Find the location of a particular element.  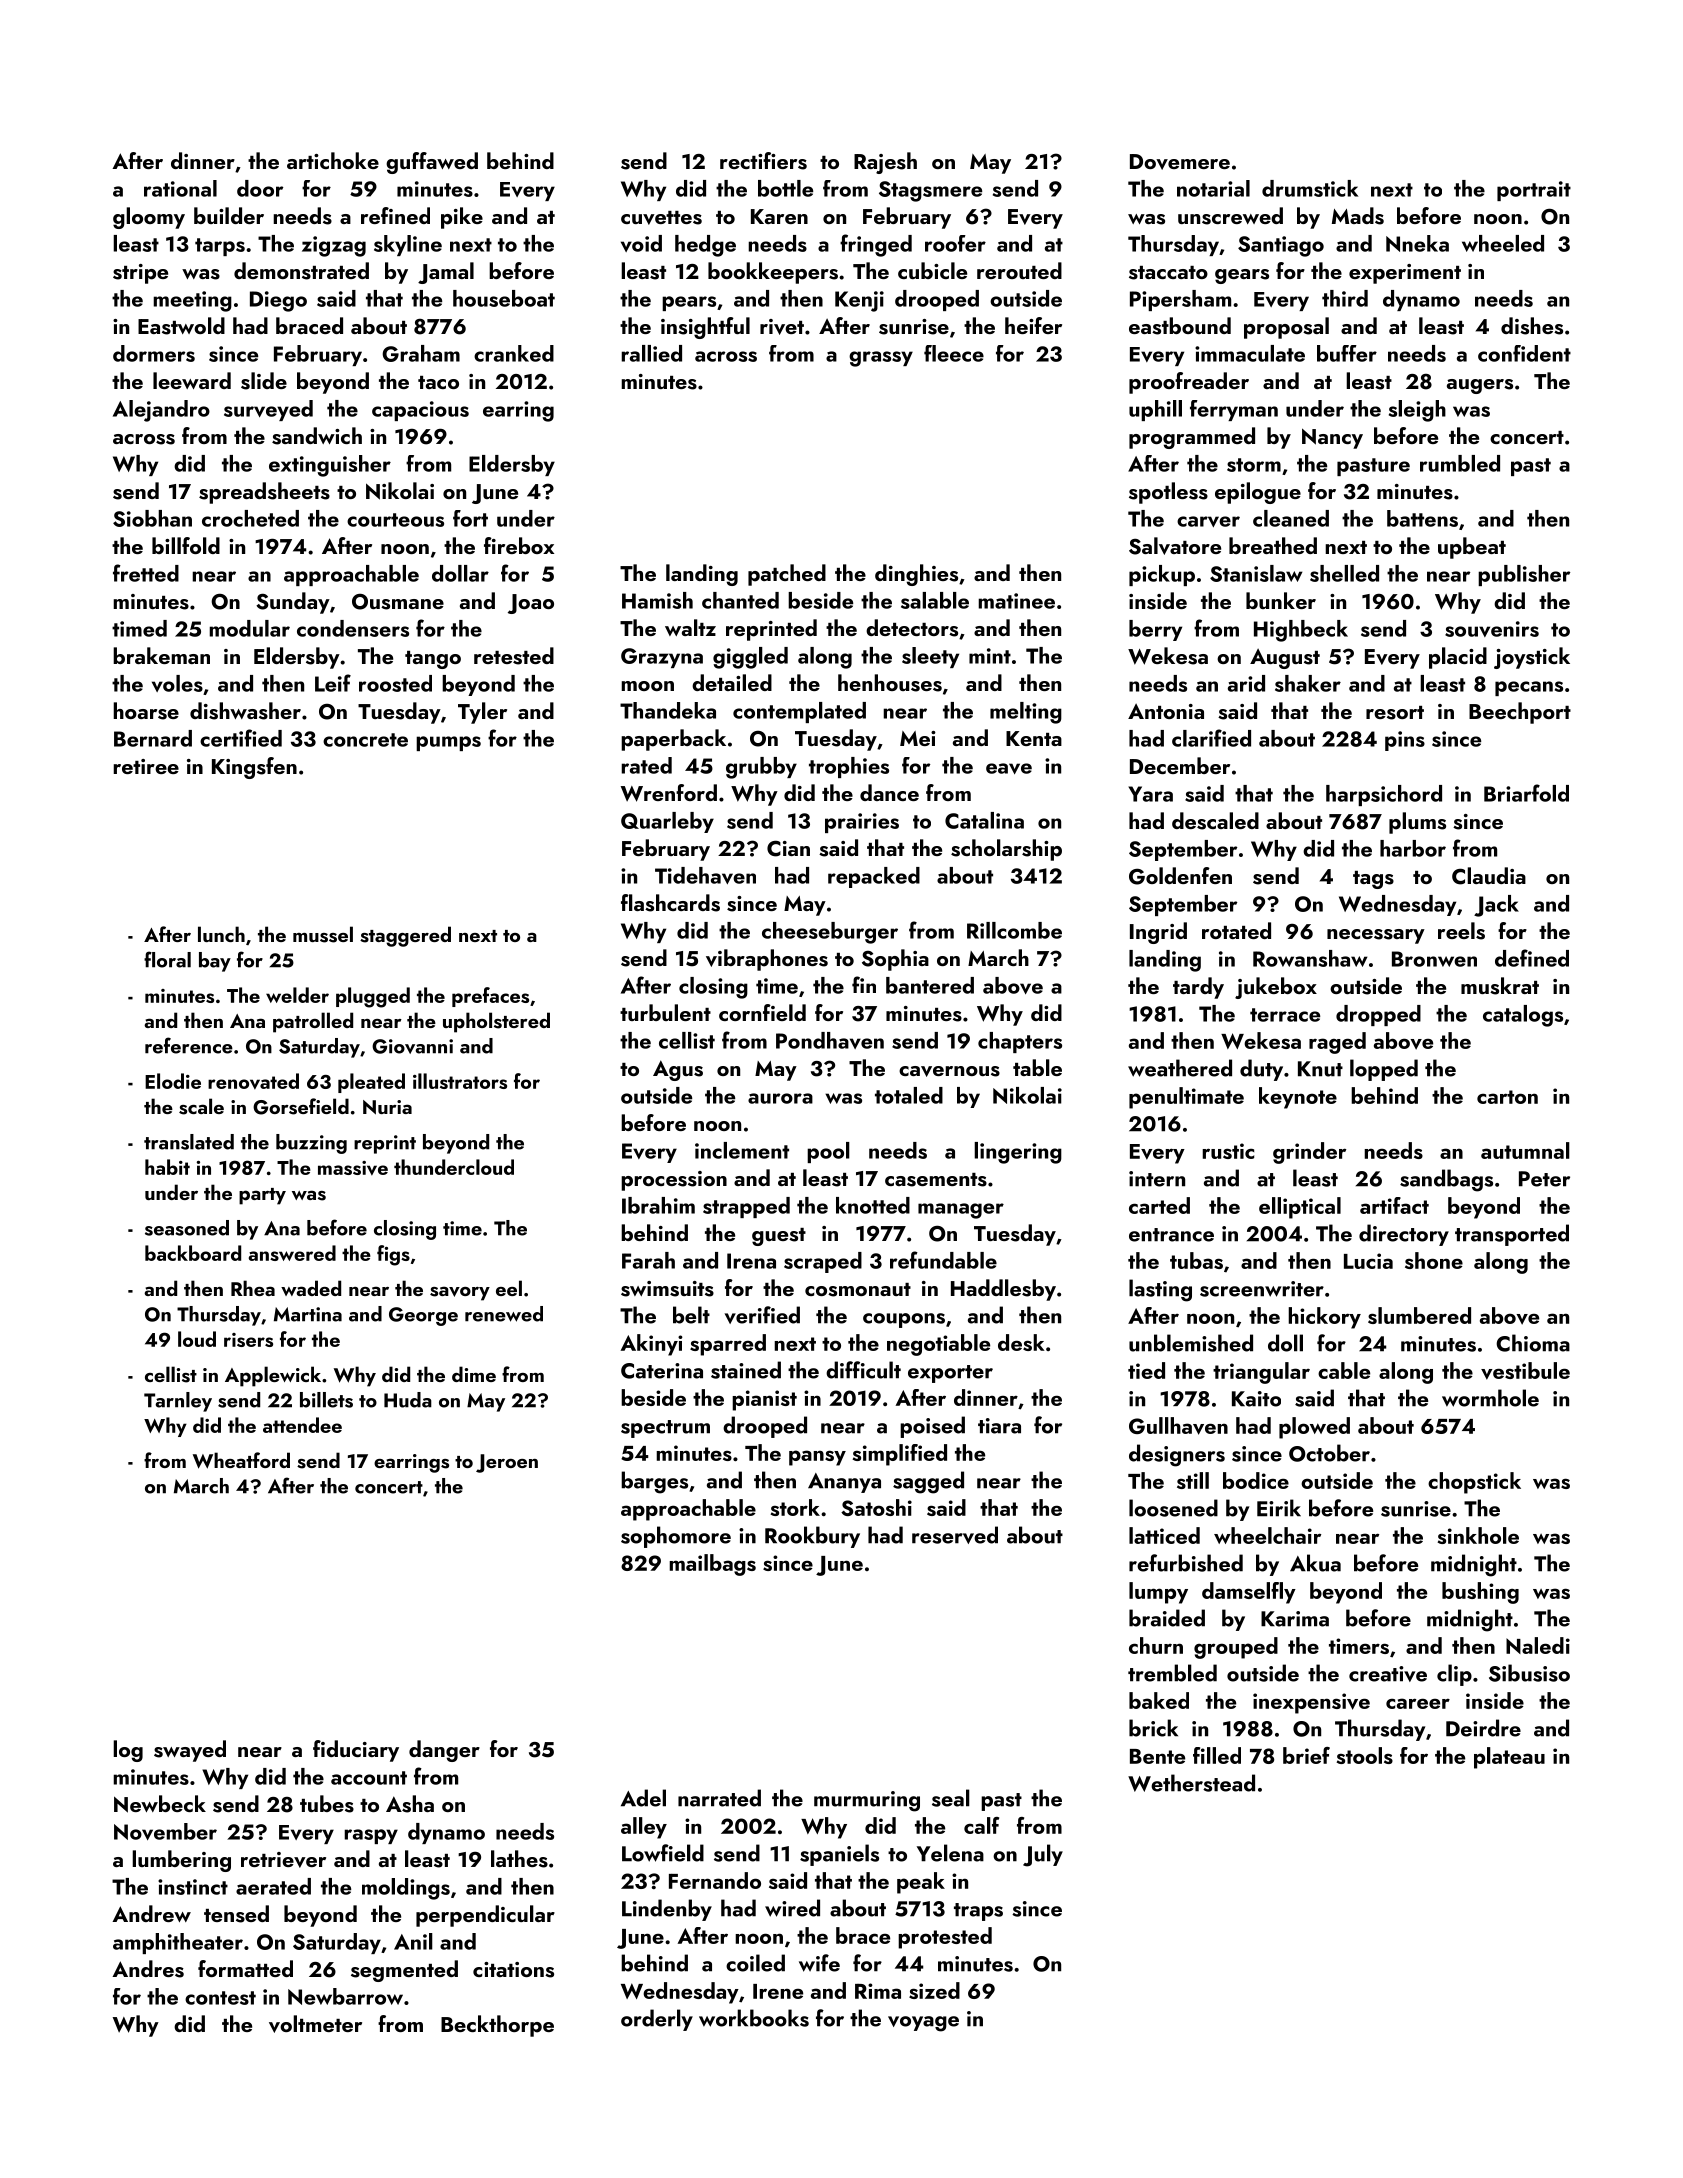

Antonia is located at coordinates (1166, 711).
